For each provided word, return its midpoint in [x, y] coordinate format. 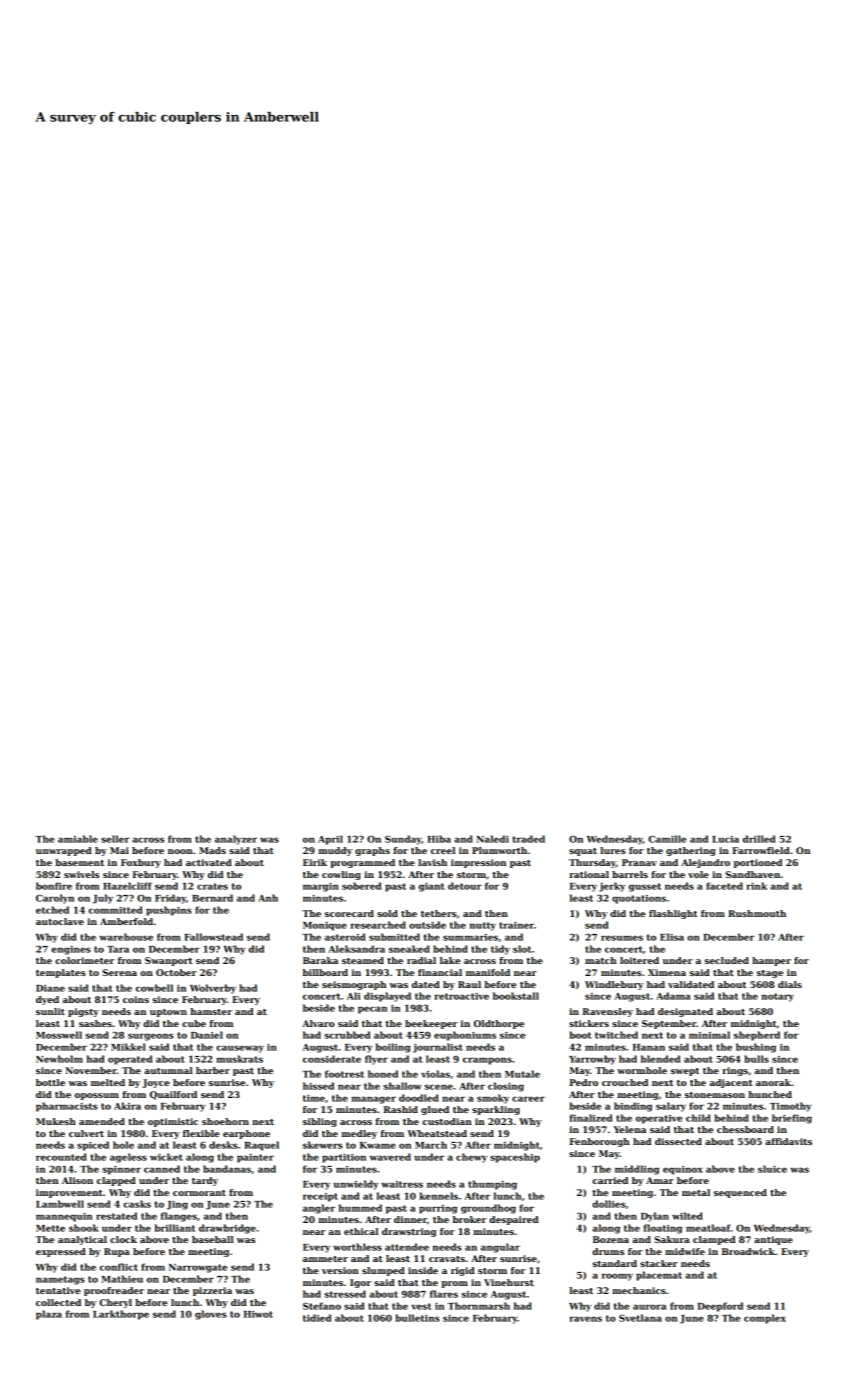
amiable [78, 839]
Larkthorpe [121, 1315]
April [330, 840]
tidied [317, 1318]
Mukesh [56, 1121]
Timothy [791, 1107]
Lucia [725, 839]
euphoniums [465, 1036]
